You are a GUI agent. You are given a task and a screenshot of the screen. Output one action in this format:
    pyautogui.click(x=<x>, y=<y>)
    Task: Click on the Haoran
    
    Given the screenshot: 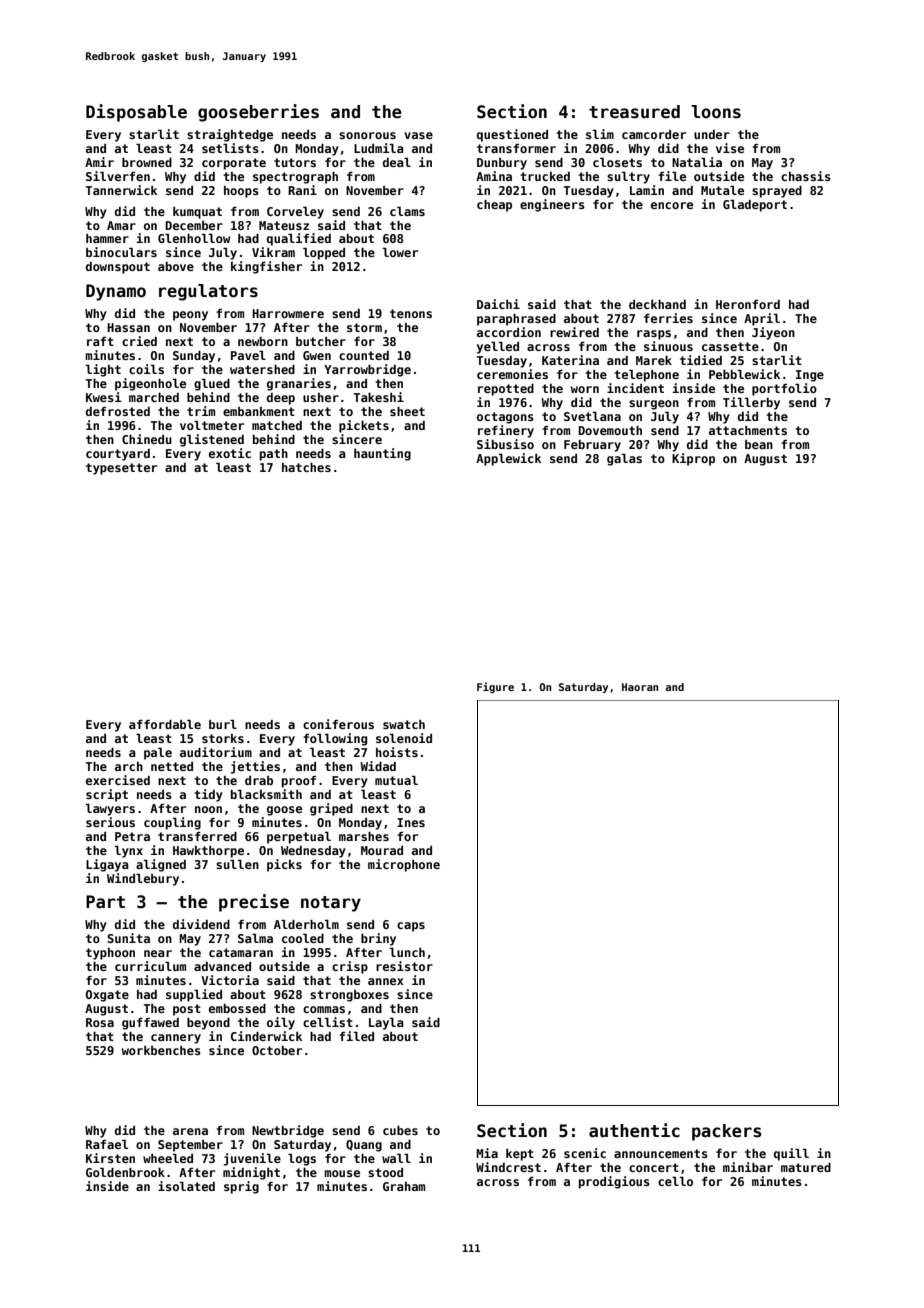 What is the action you would take?
    pyautogui.click(x=640, y=687)
